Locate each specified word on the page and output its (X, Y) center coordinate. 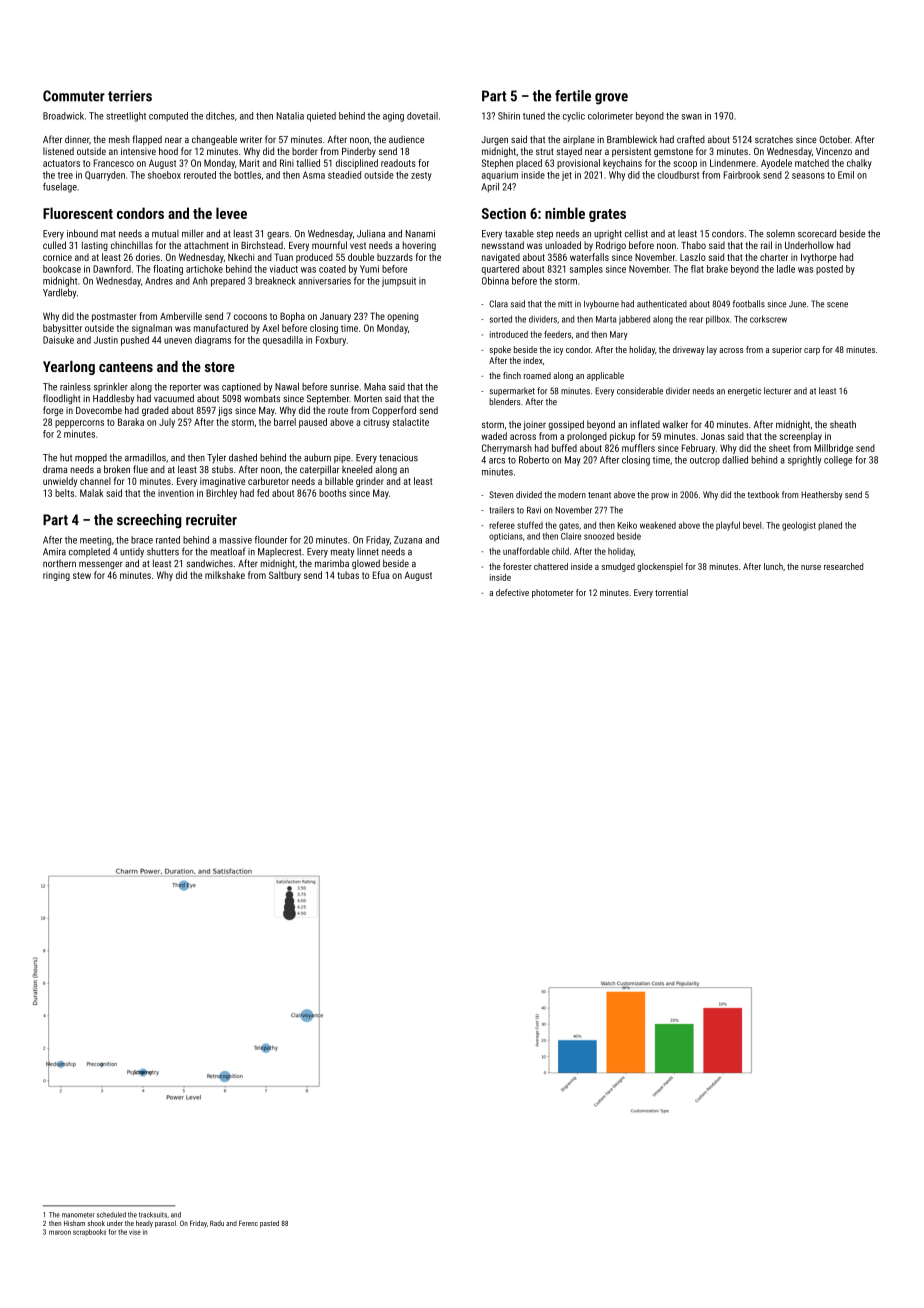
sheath (843, 424)
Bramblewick (632, 139)
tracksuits (153, 1215)
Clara (498, 304)
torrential (671, 592)
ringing (56, 576)
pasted (269, 1224)
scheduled (111, 1215)
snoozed (599, 536)
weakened (658, 525)
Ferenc (248, 1223)
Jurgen (494, 140)
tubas (348, 575)
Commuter (74, 96)
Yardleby (59, 293)
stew (82, 575)
